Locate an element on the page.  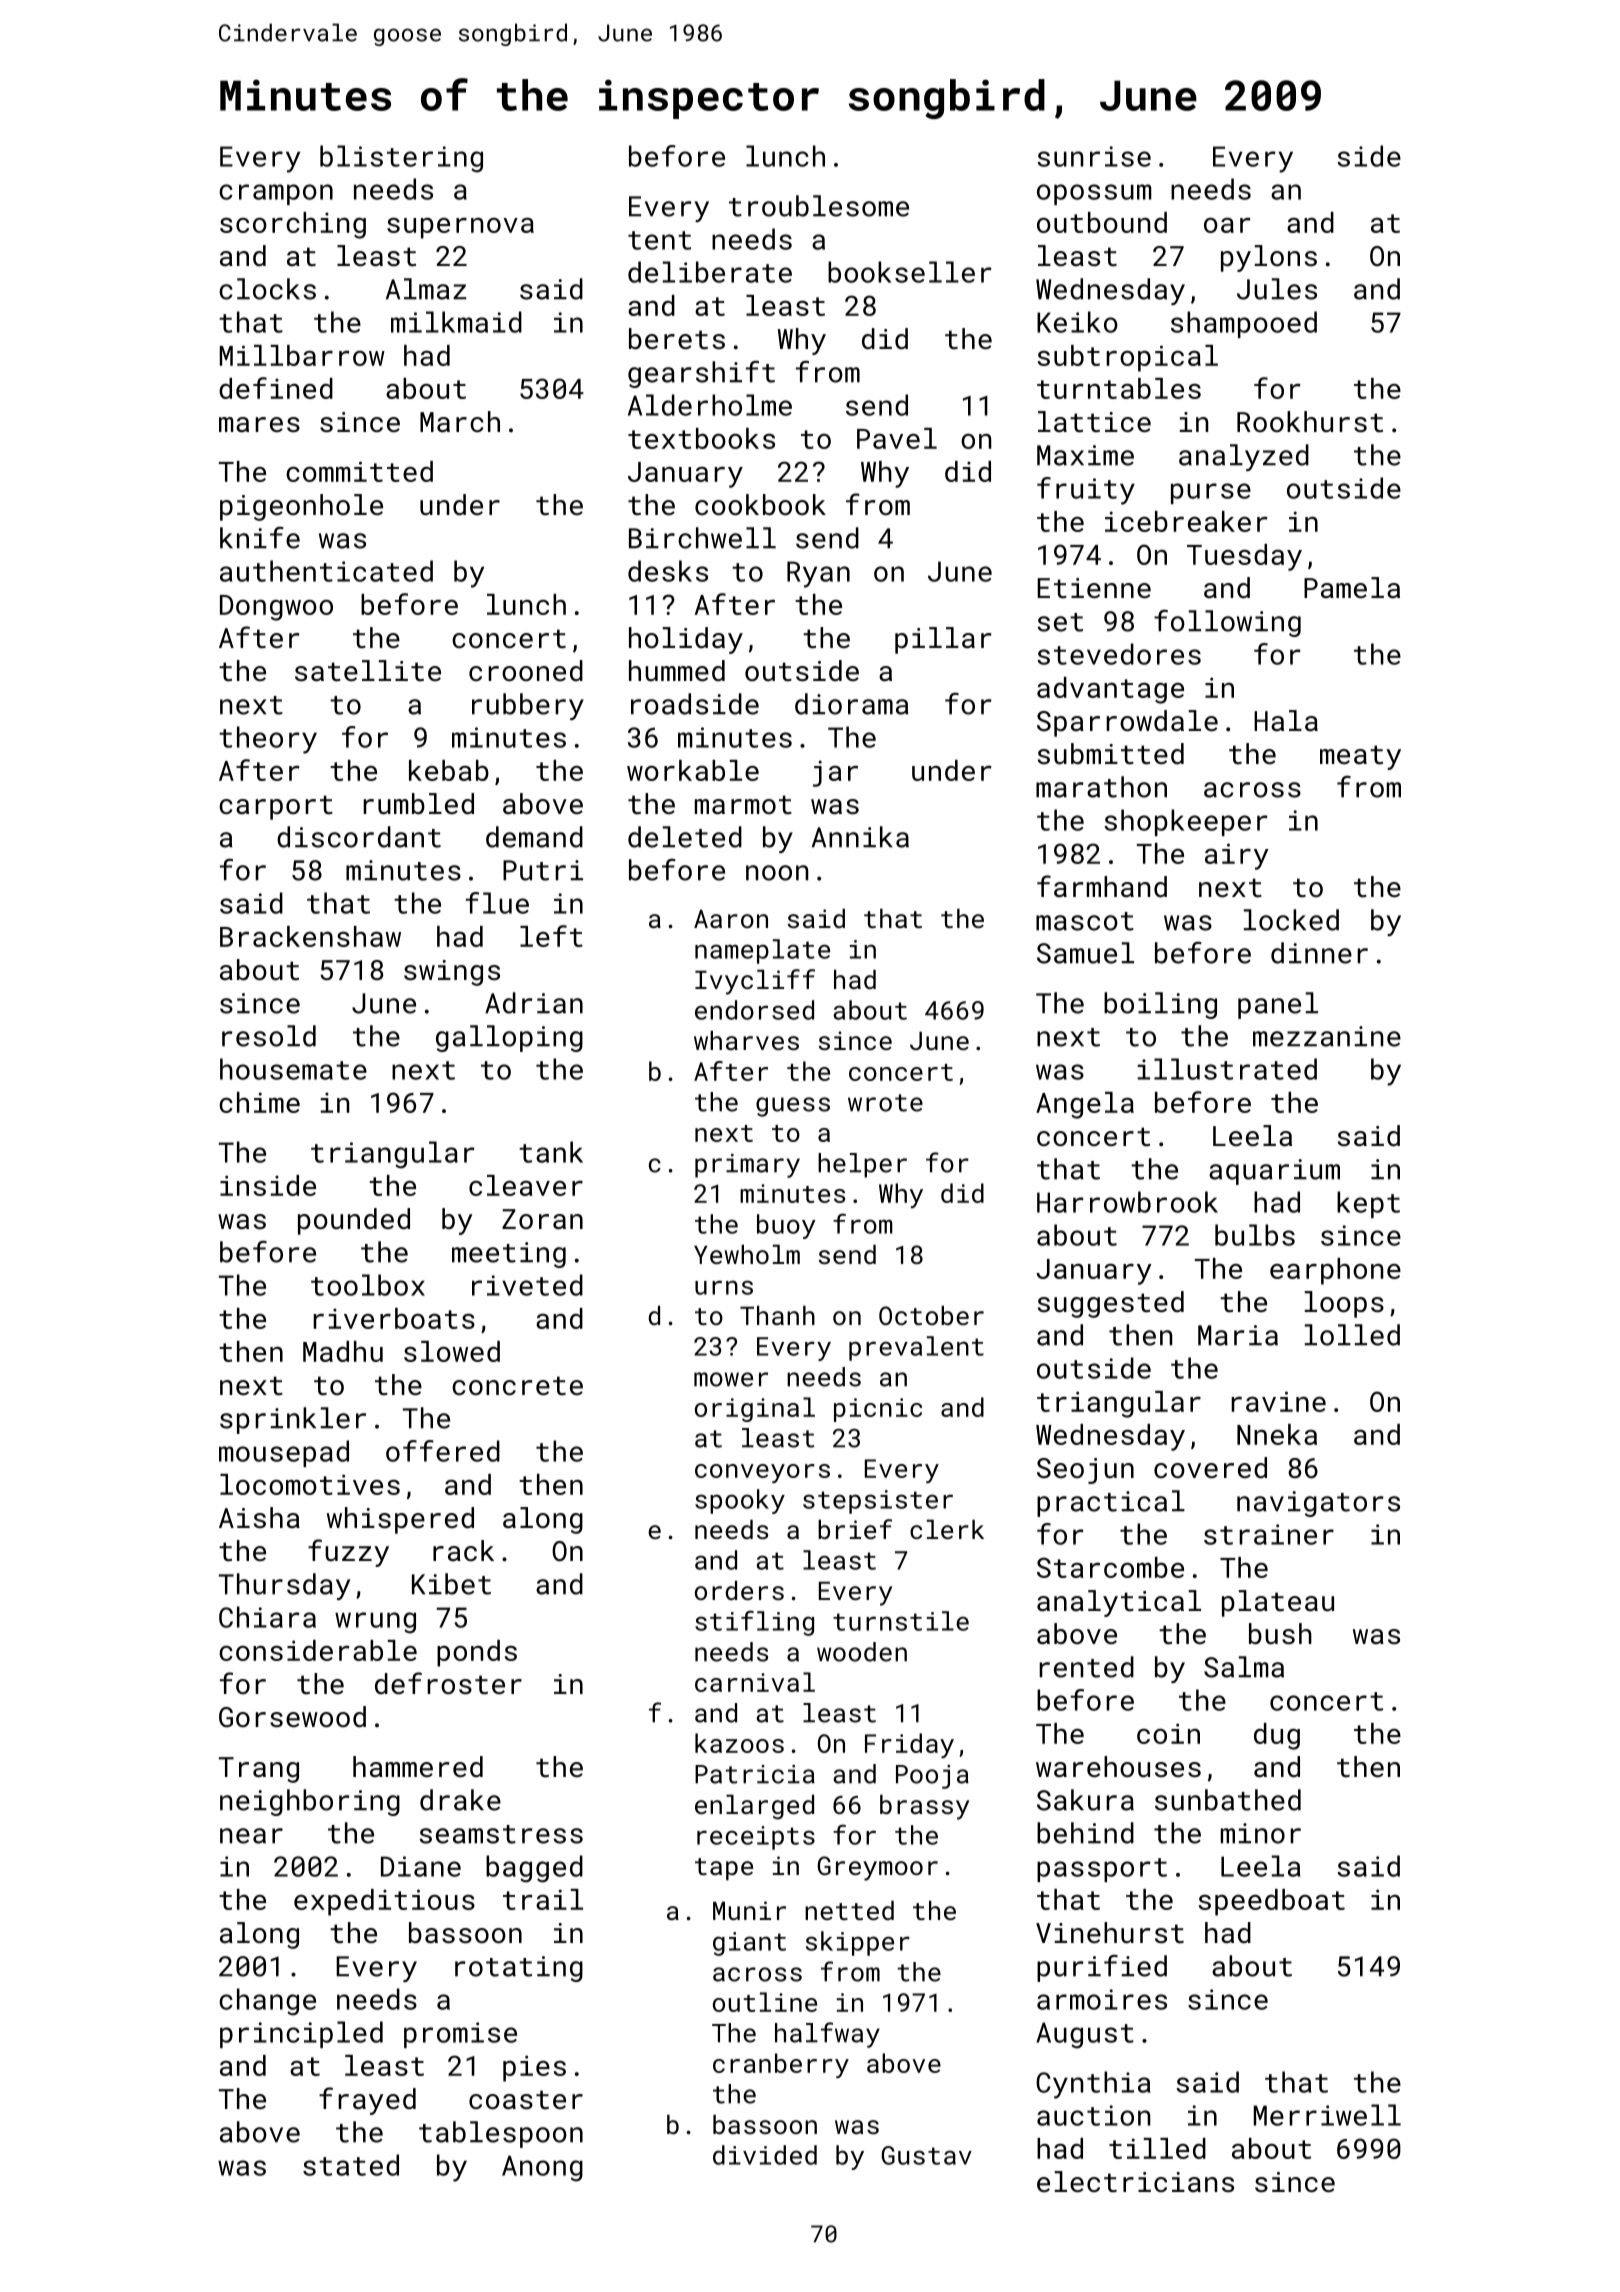
mascot is located at coordinates (1085, 921).
